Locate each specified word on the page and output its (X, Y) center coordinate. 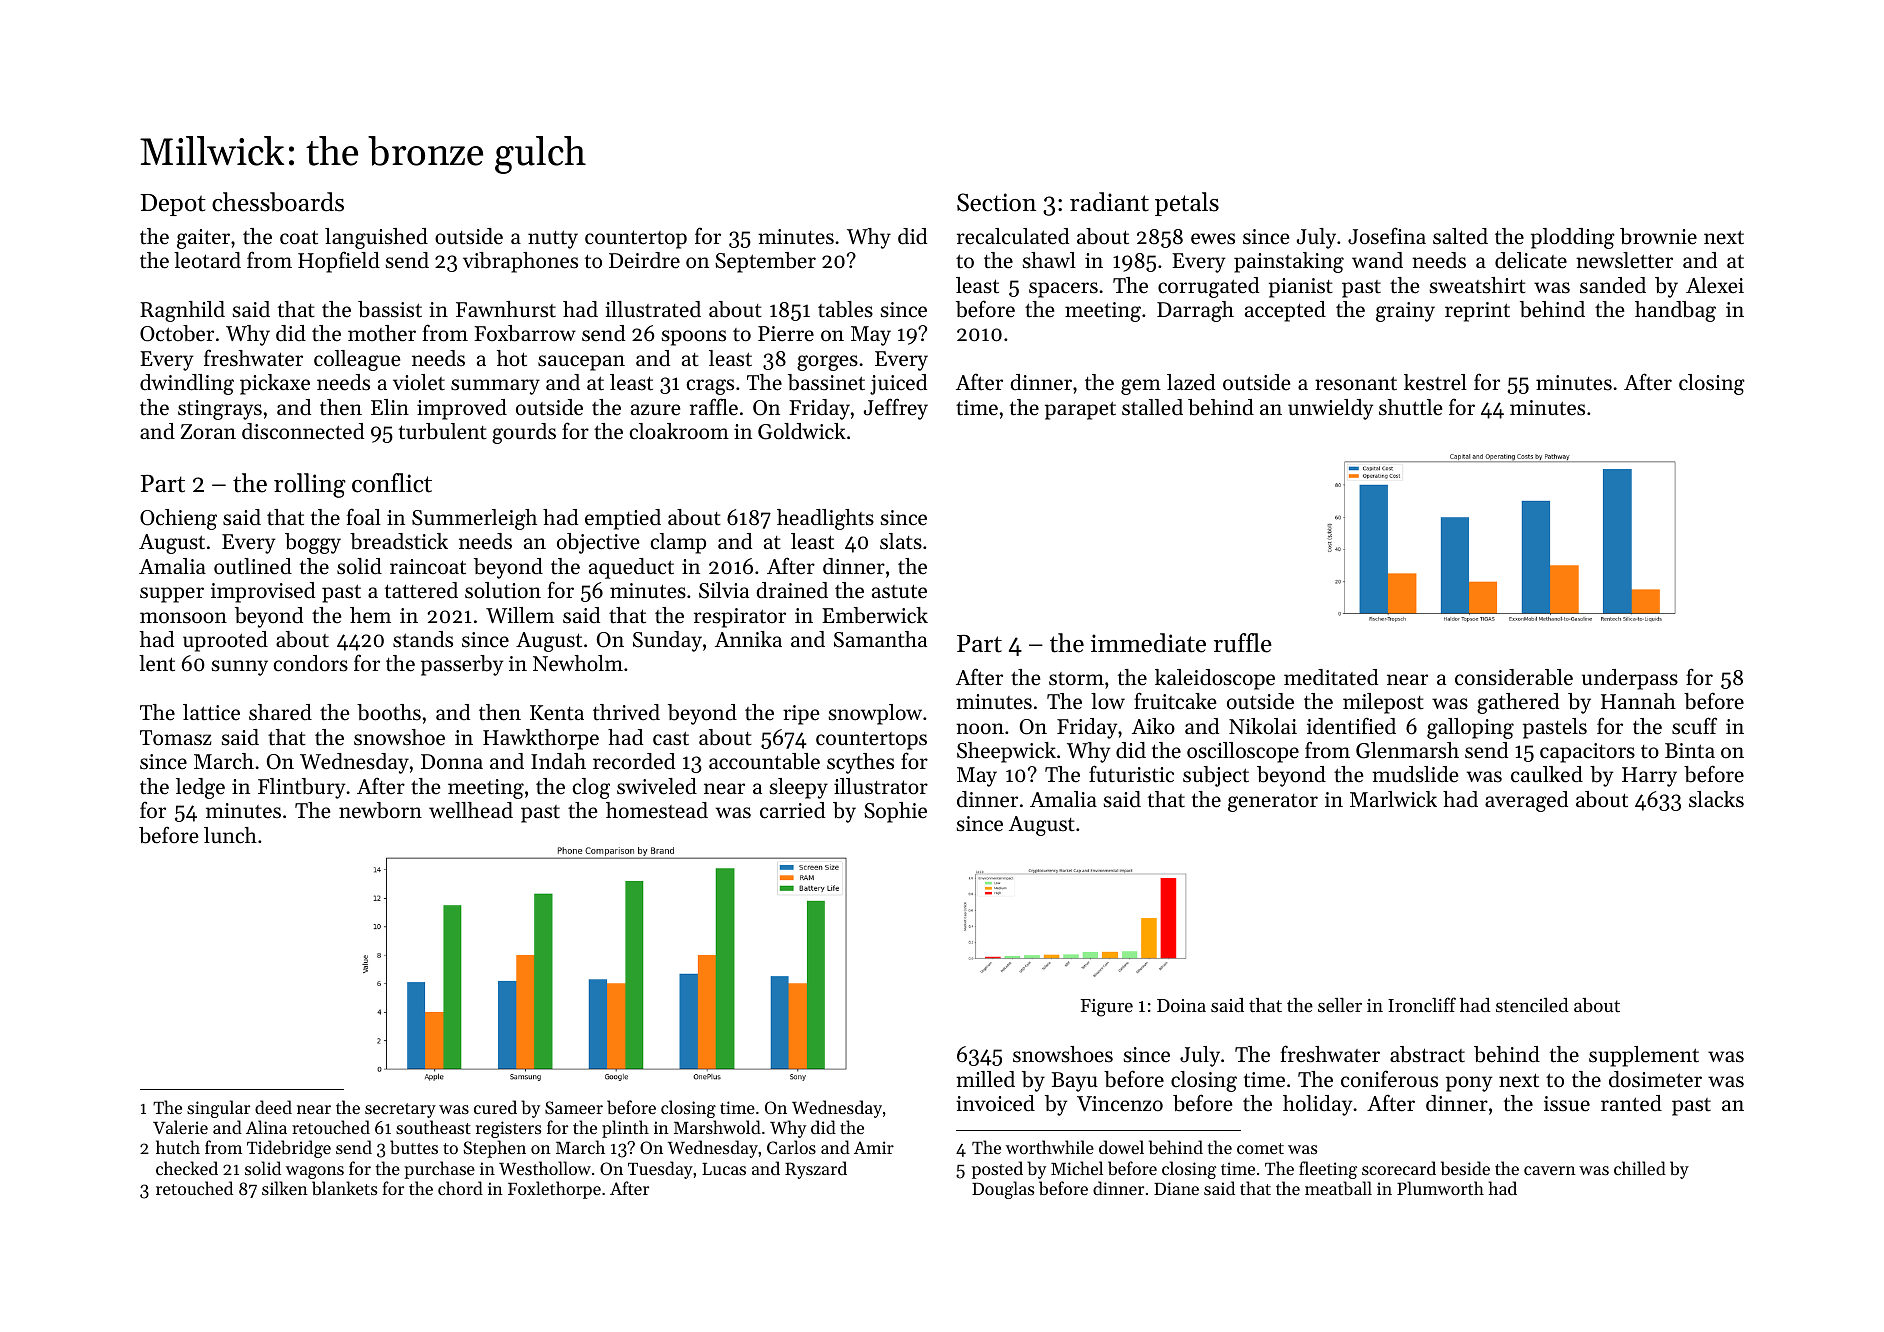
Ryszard (816, 1170)
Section (996, 202)
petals (1187, 204)
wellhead (471, 810)
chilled (1640, 1168)
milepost (1383, 703)
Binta (1690, 751)
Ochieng (178, 519)
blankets (344, 1188)
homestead (657, 810)
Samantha (880, 639)
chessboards (278, 202)
